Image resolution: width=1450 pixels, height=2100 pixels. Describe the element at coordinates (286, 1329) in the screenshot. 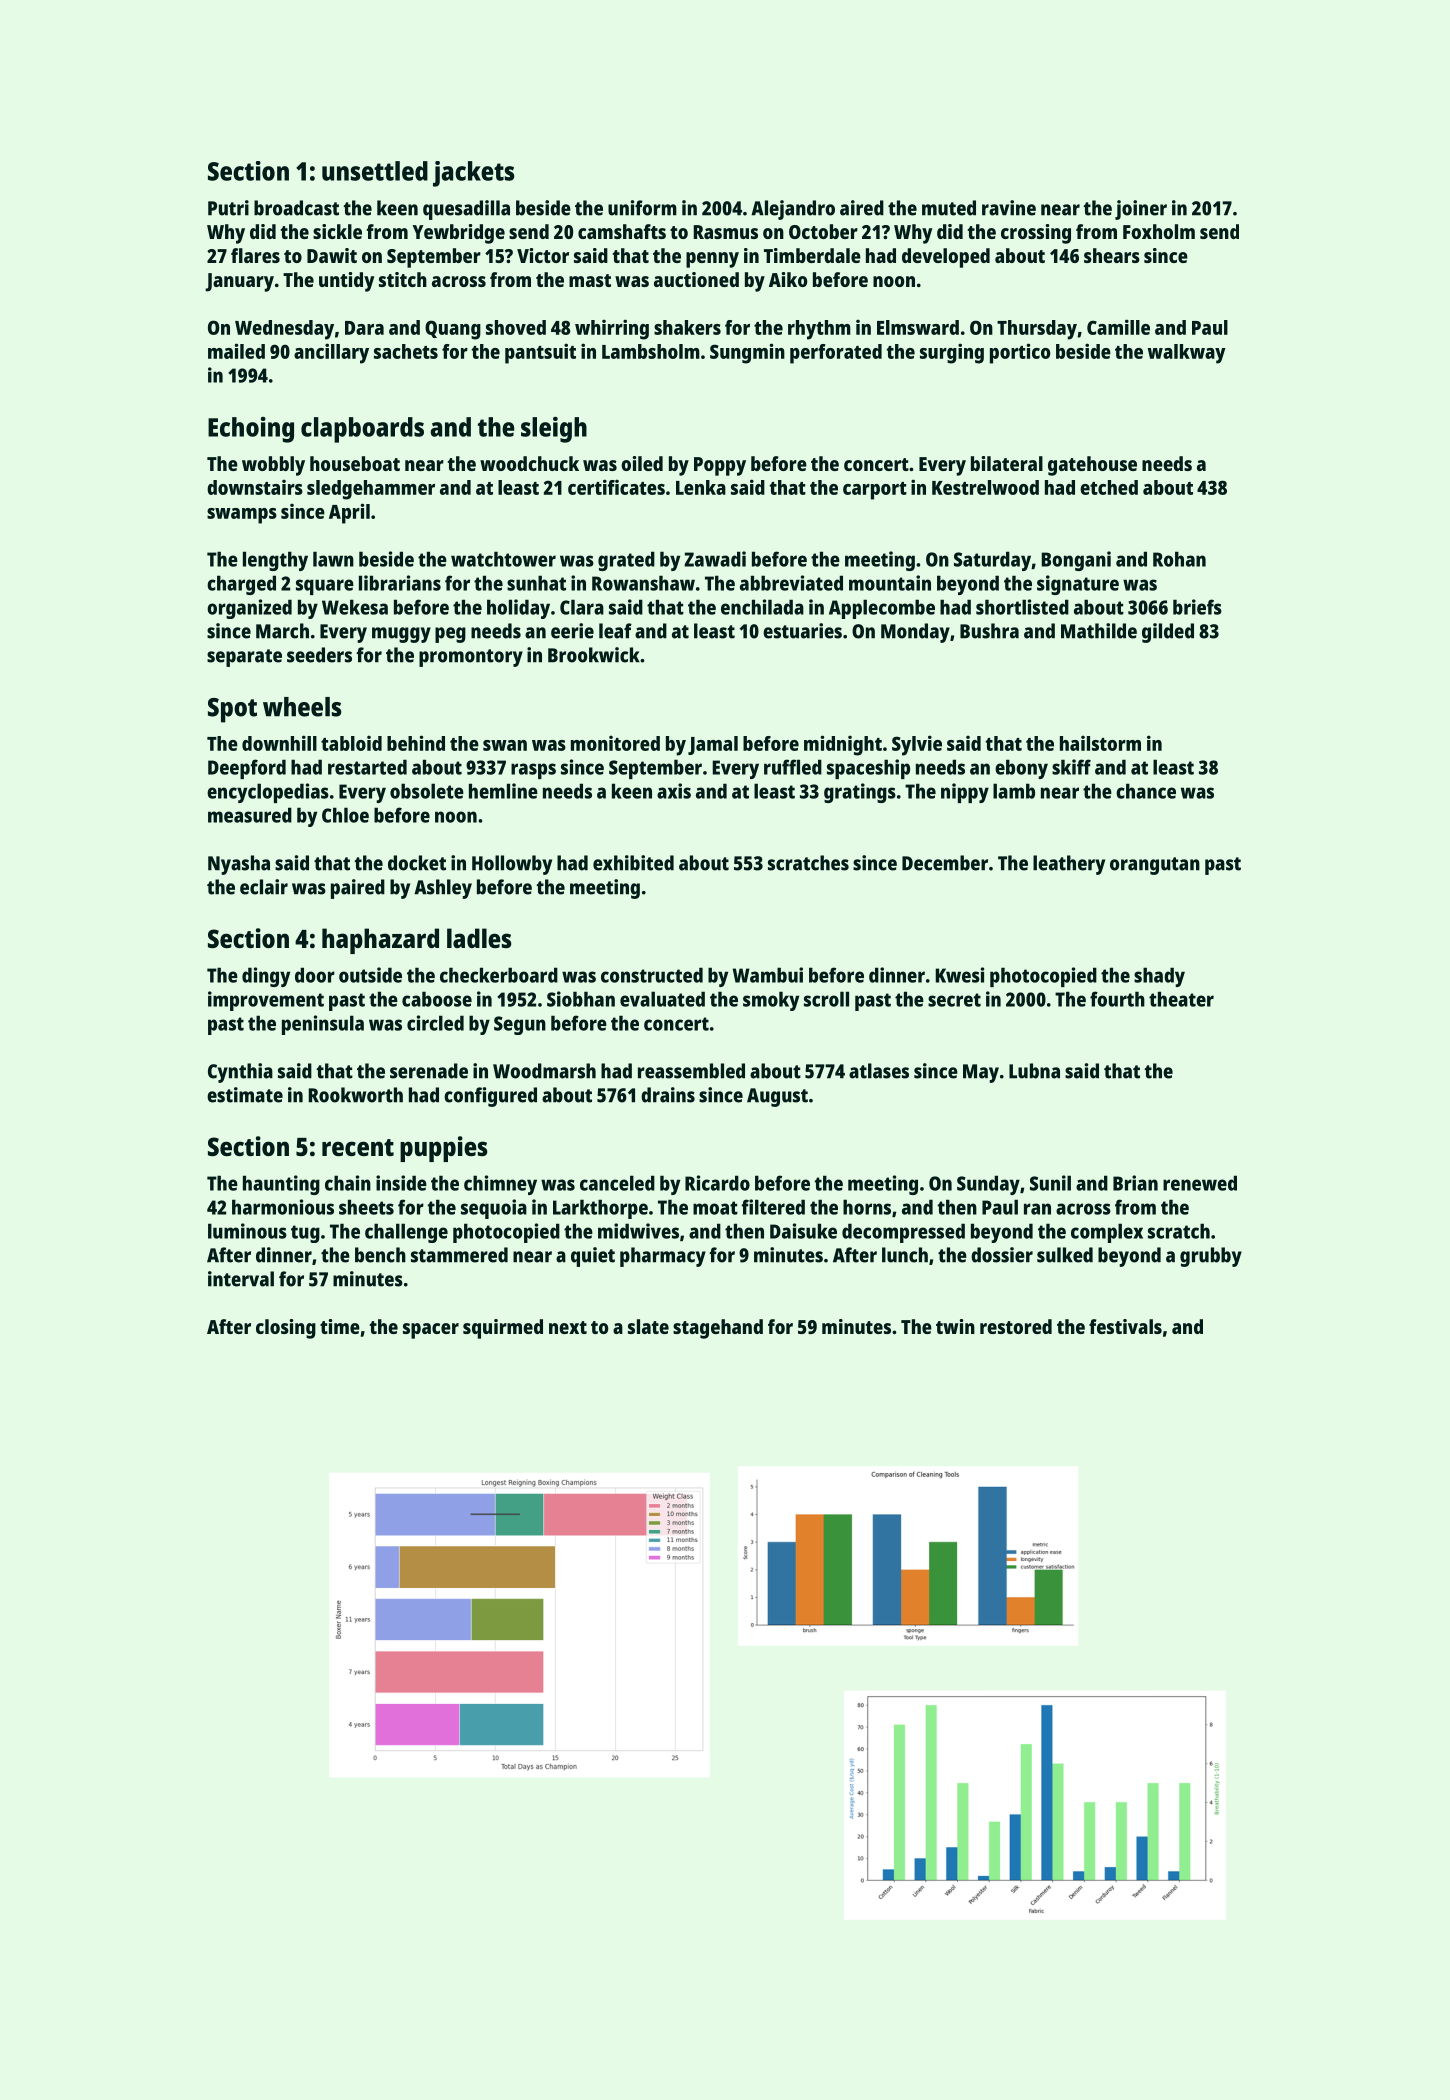

I see `closing` at that location.
